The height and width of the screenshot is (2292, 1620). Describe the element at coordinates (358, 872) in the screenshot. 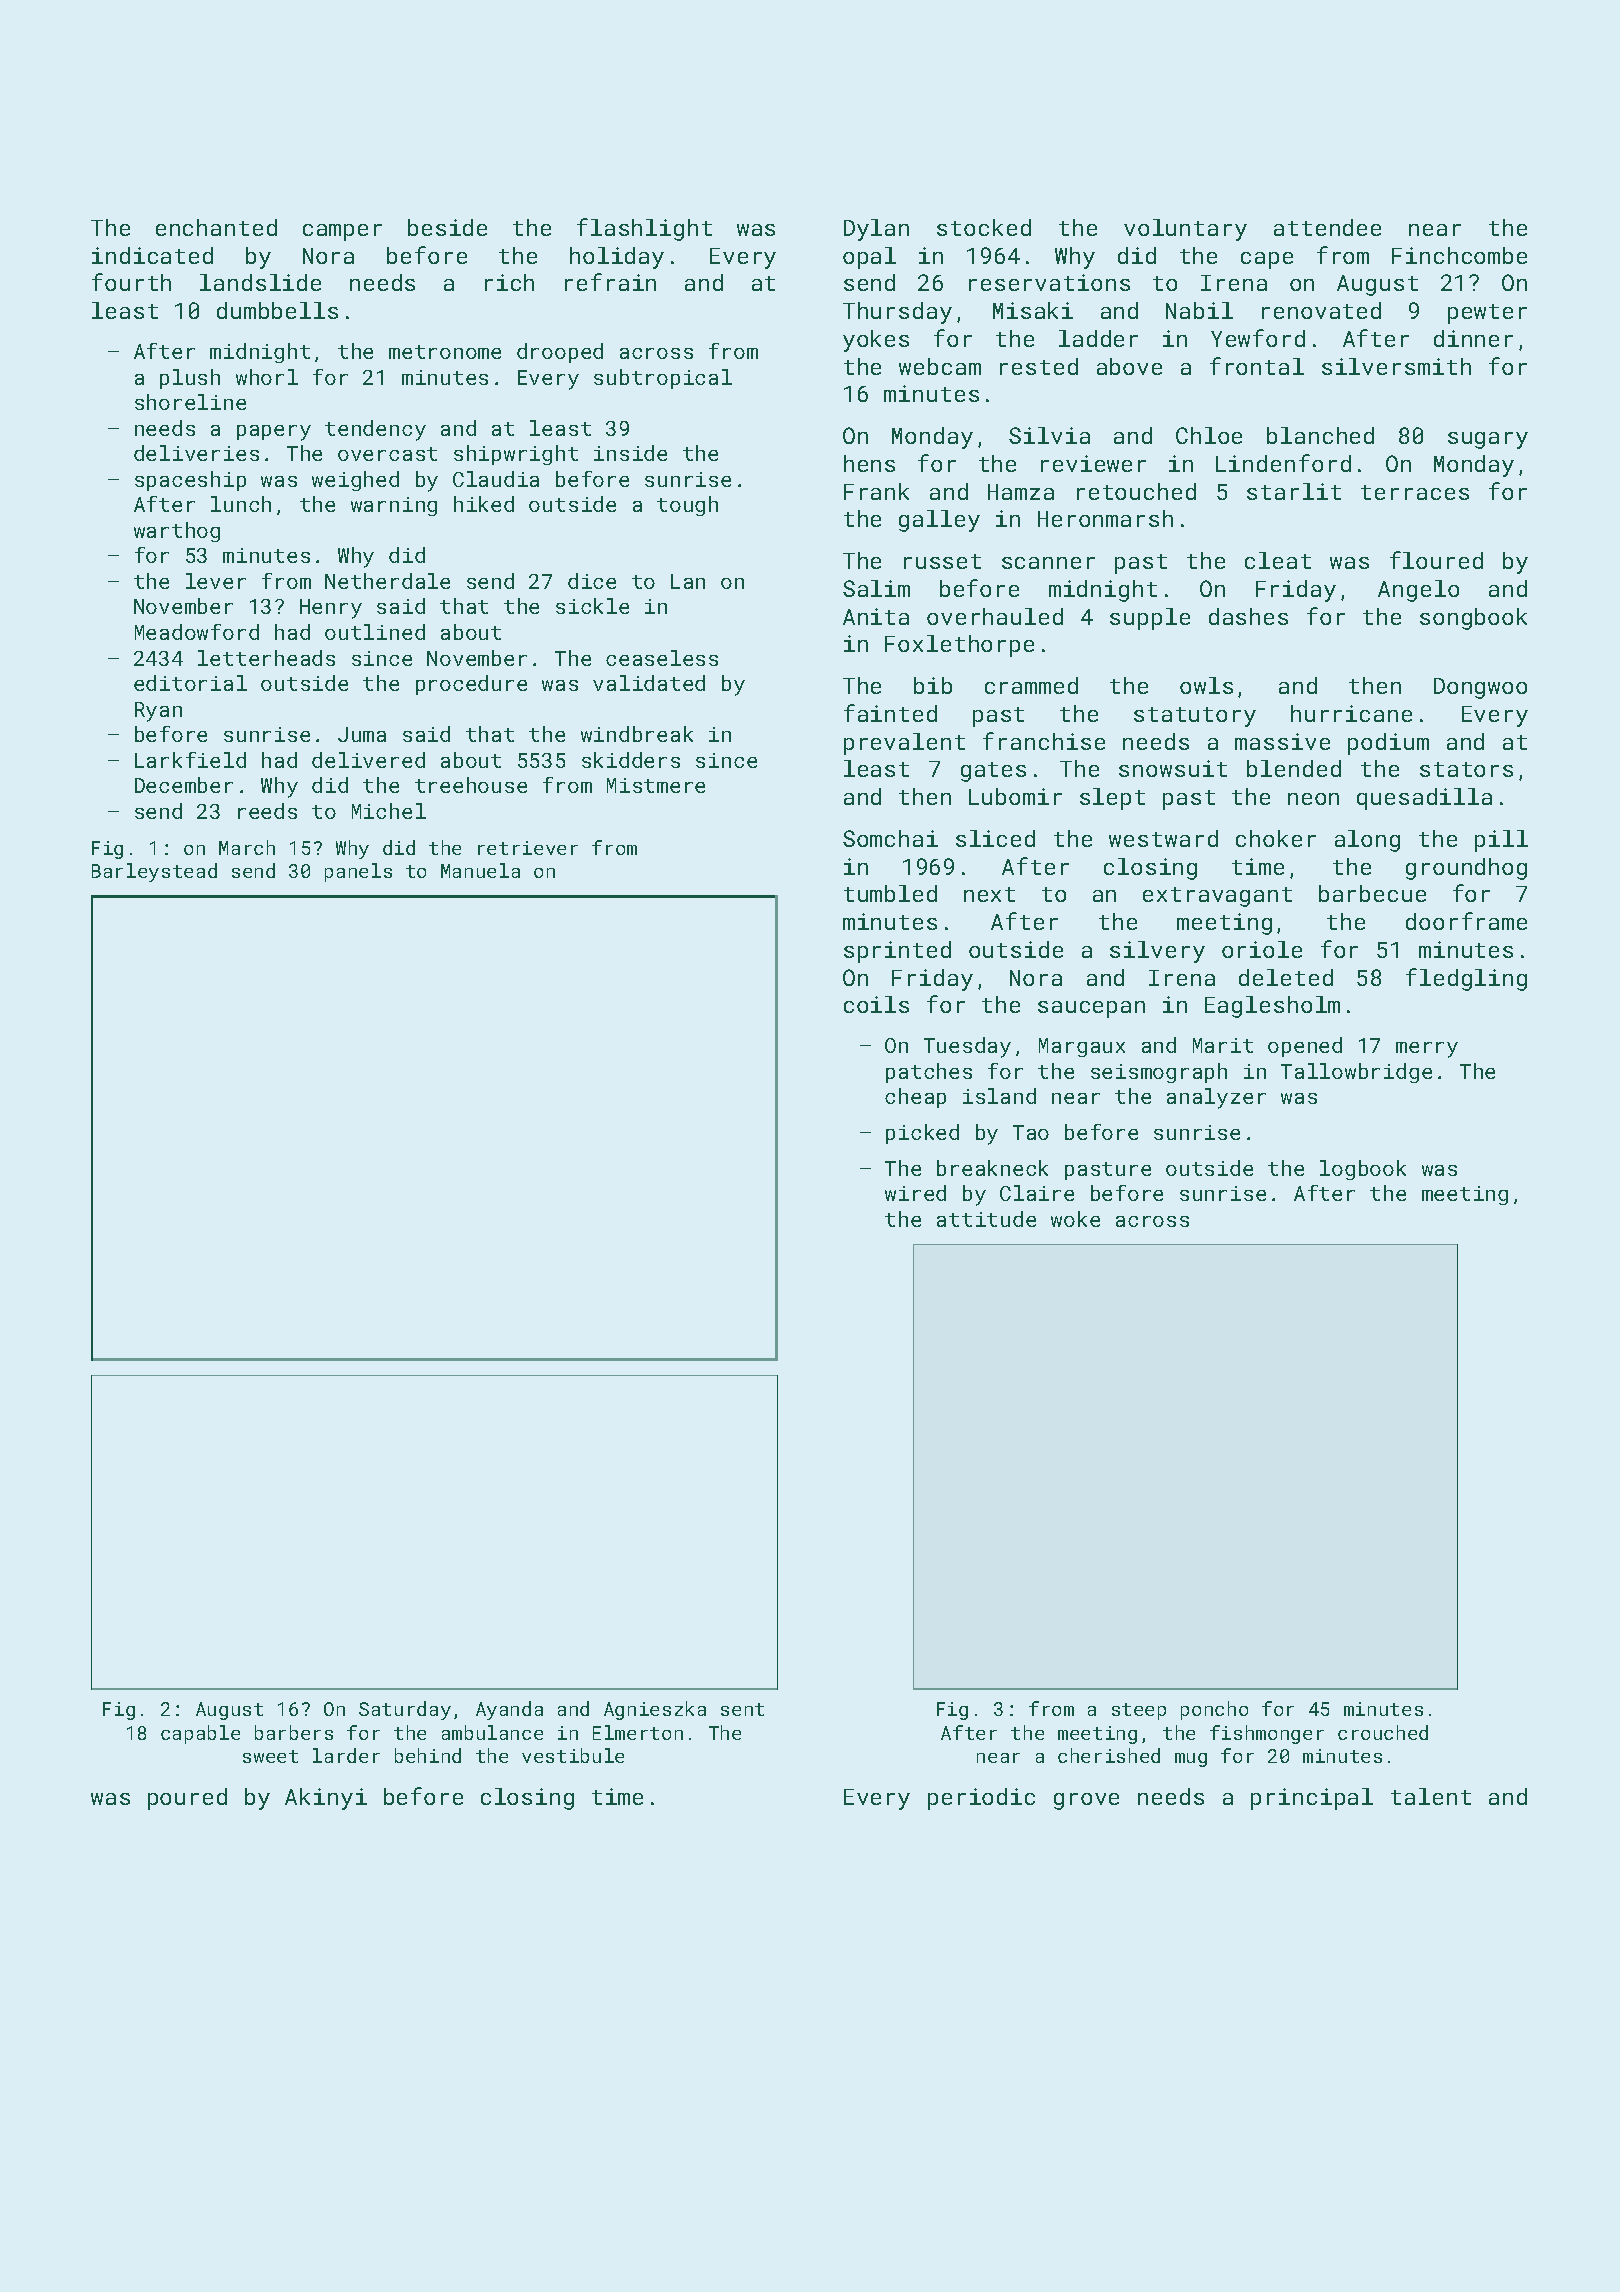

I see `panels` at that location.
